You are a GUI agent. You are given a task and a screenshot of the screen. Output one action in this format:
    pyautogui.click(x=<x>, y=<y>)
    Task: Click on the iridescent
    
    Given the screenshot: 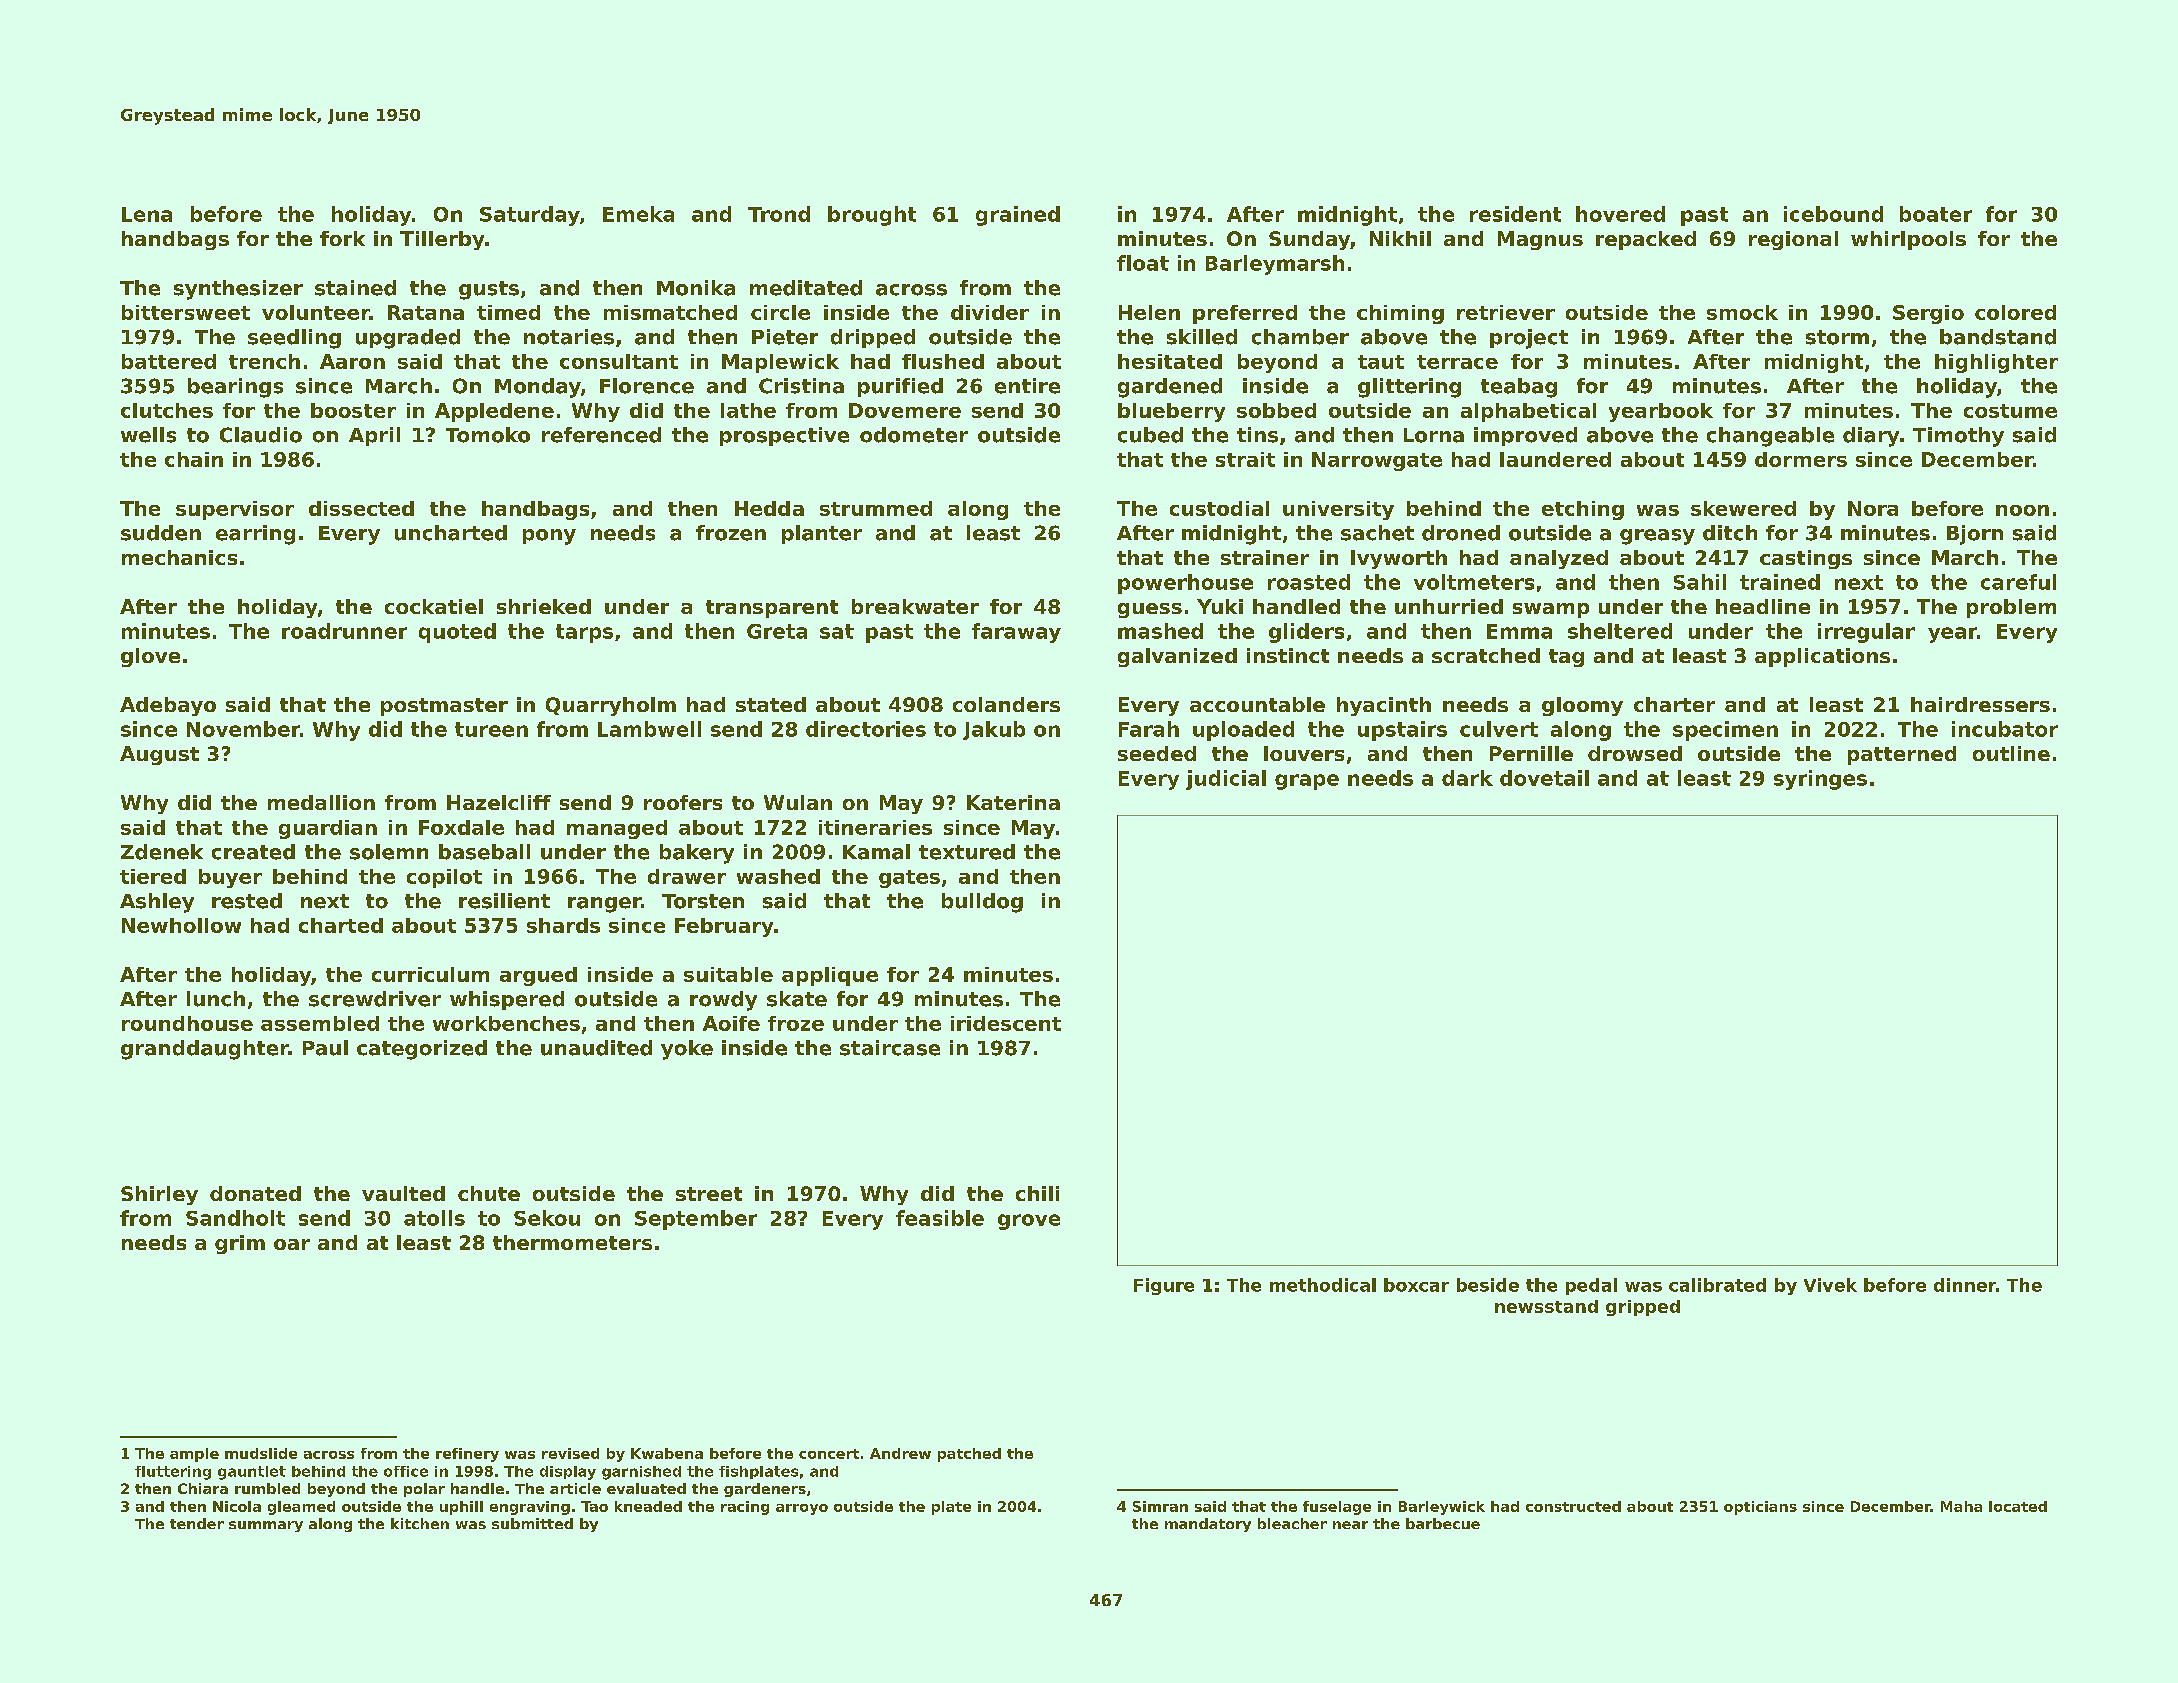 What is the action you would take?
    pyautogui.click(x=1006, y=1023)
